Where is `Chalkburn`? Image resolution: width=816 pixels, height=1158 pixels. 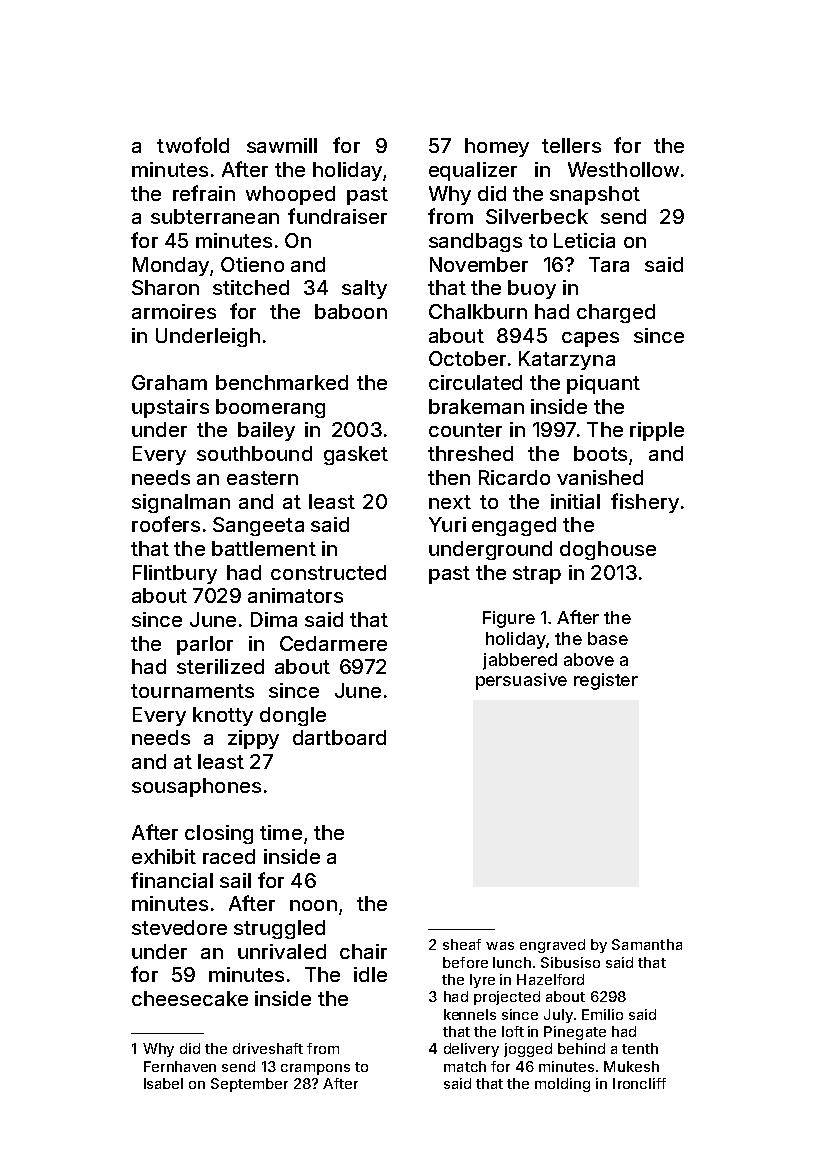
Chalkburn is located at coordinates (478, 311).
